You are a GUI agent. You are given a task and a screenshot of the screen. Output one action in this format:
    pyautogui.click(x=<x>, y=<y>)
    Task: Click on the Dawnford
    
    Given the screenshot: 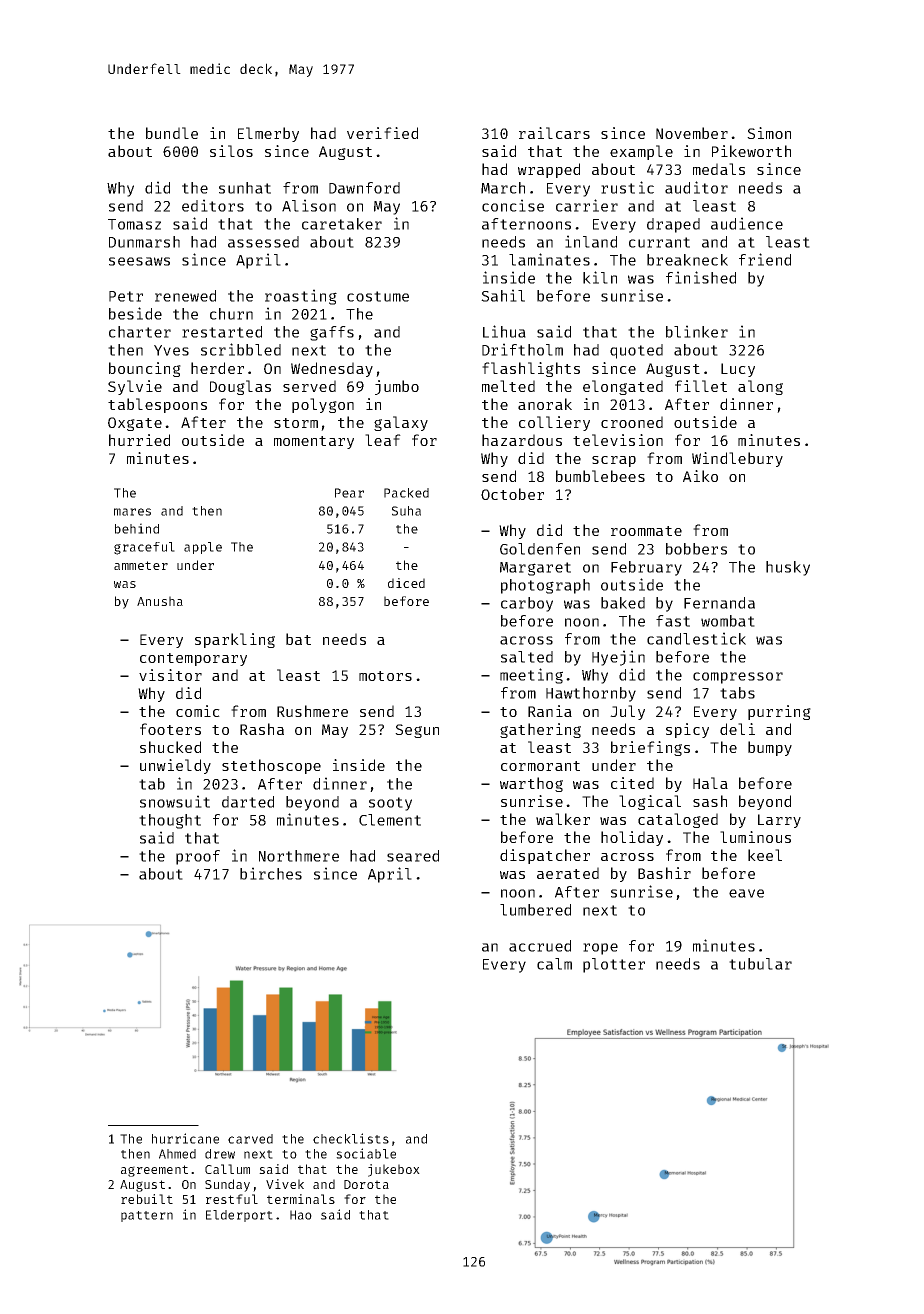 What is the action you would take?
    pyautogui.click(x=364, y=188)
